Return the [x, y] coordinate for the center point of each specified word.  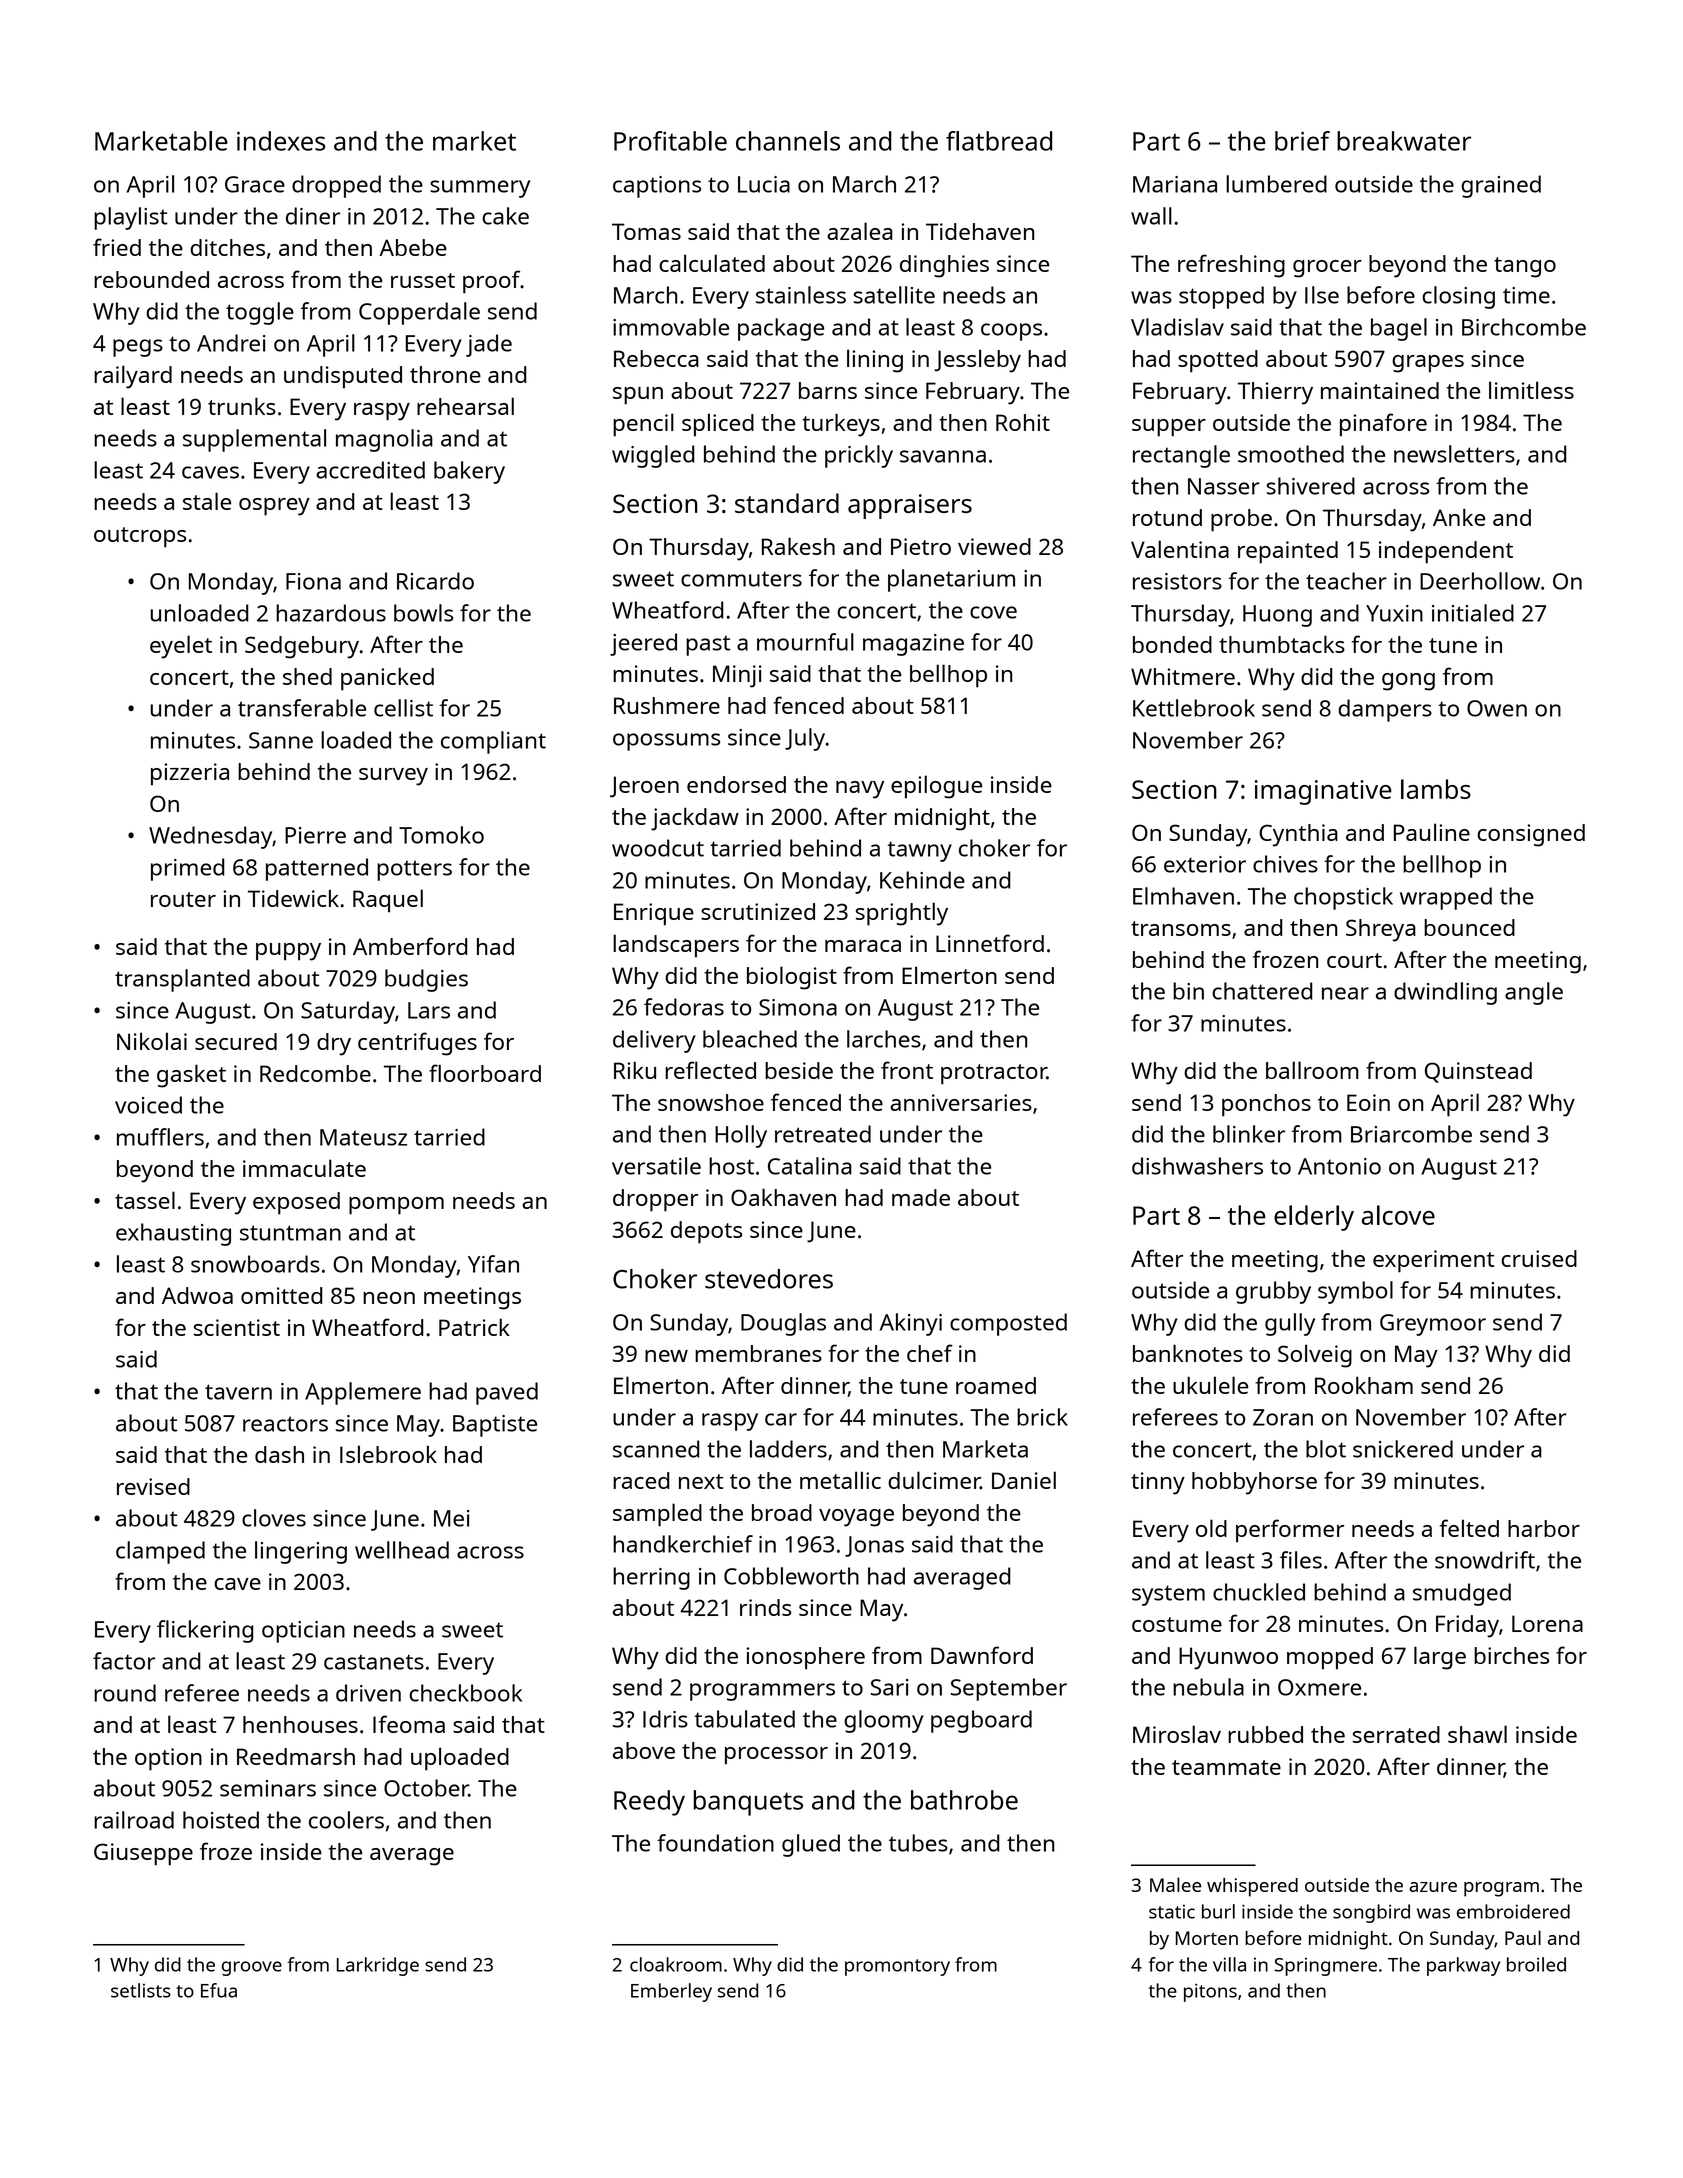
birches [1511, 1655]
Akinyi [911, 1324]
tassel [145, 1200]
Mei [451, 1518]
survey [393, 777]
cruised [1539, 1258]
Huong [1277, 616]
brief [1302, 141]
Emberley [671, 1992]
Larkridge [378, 1966]
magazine [913, 645]
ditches [227, 247]
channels [788, 141]
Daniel [1024, 1480]
